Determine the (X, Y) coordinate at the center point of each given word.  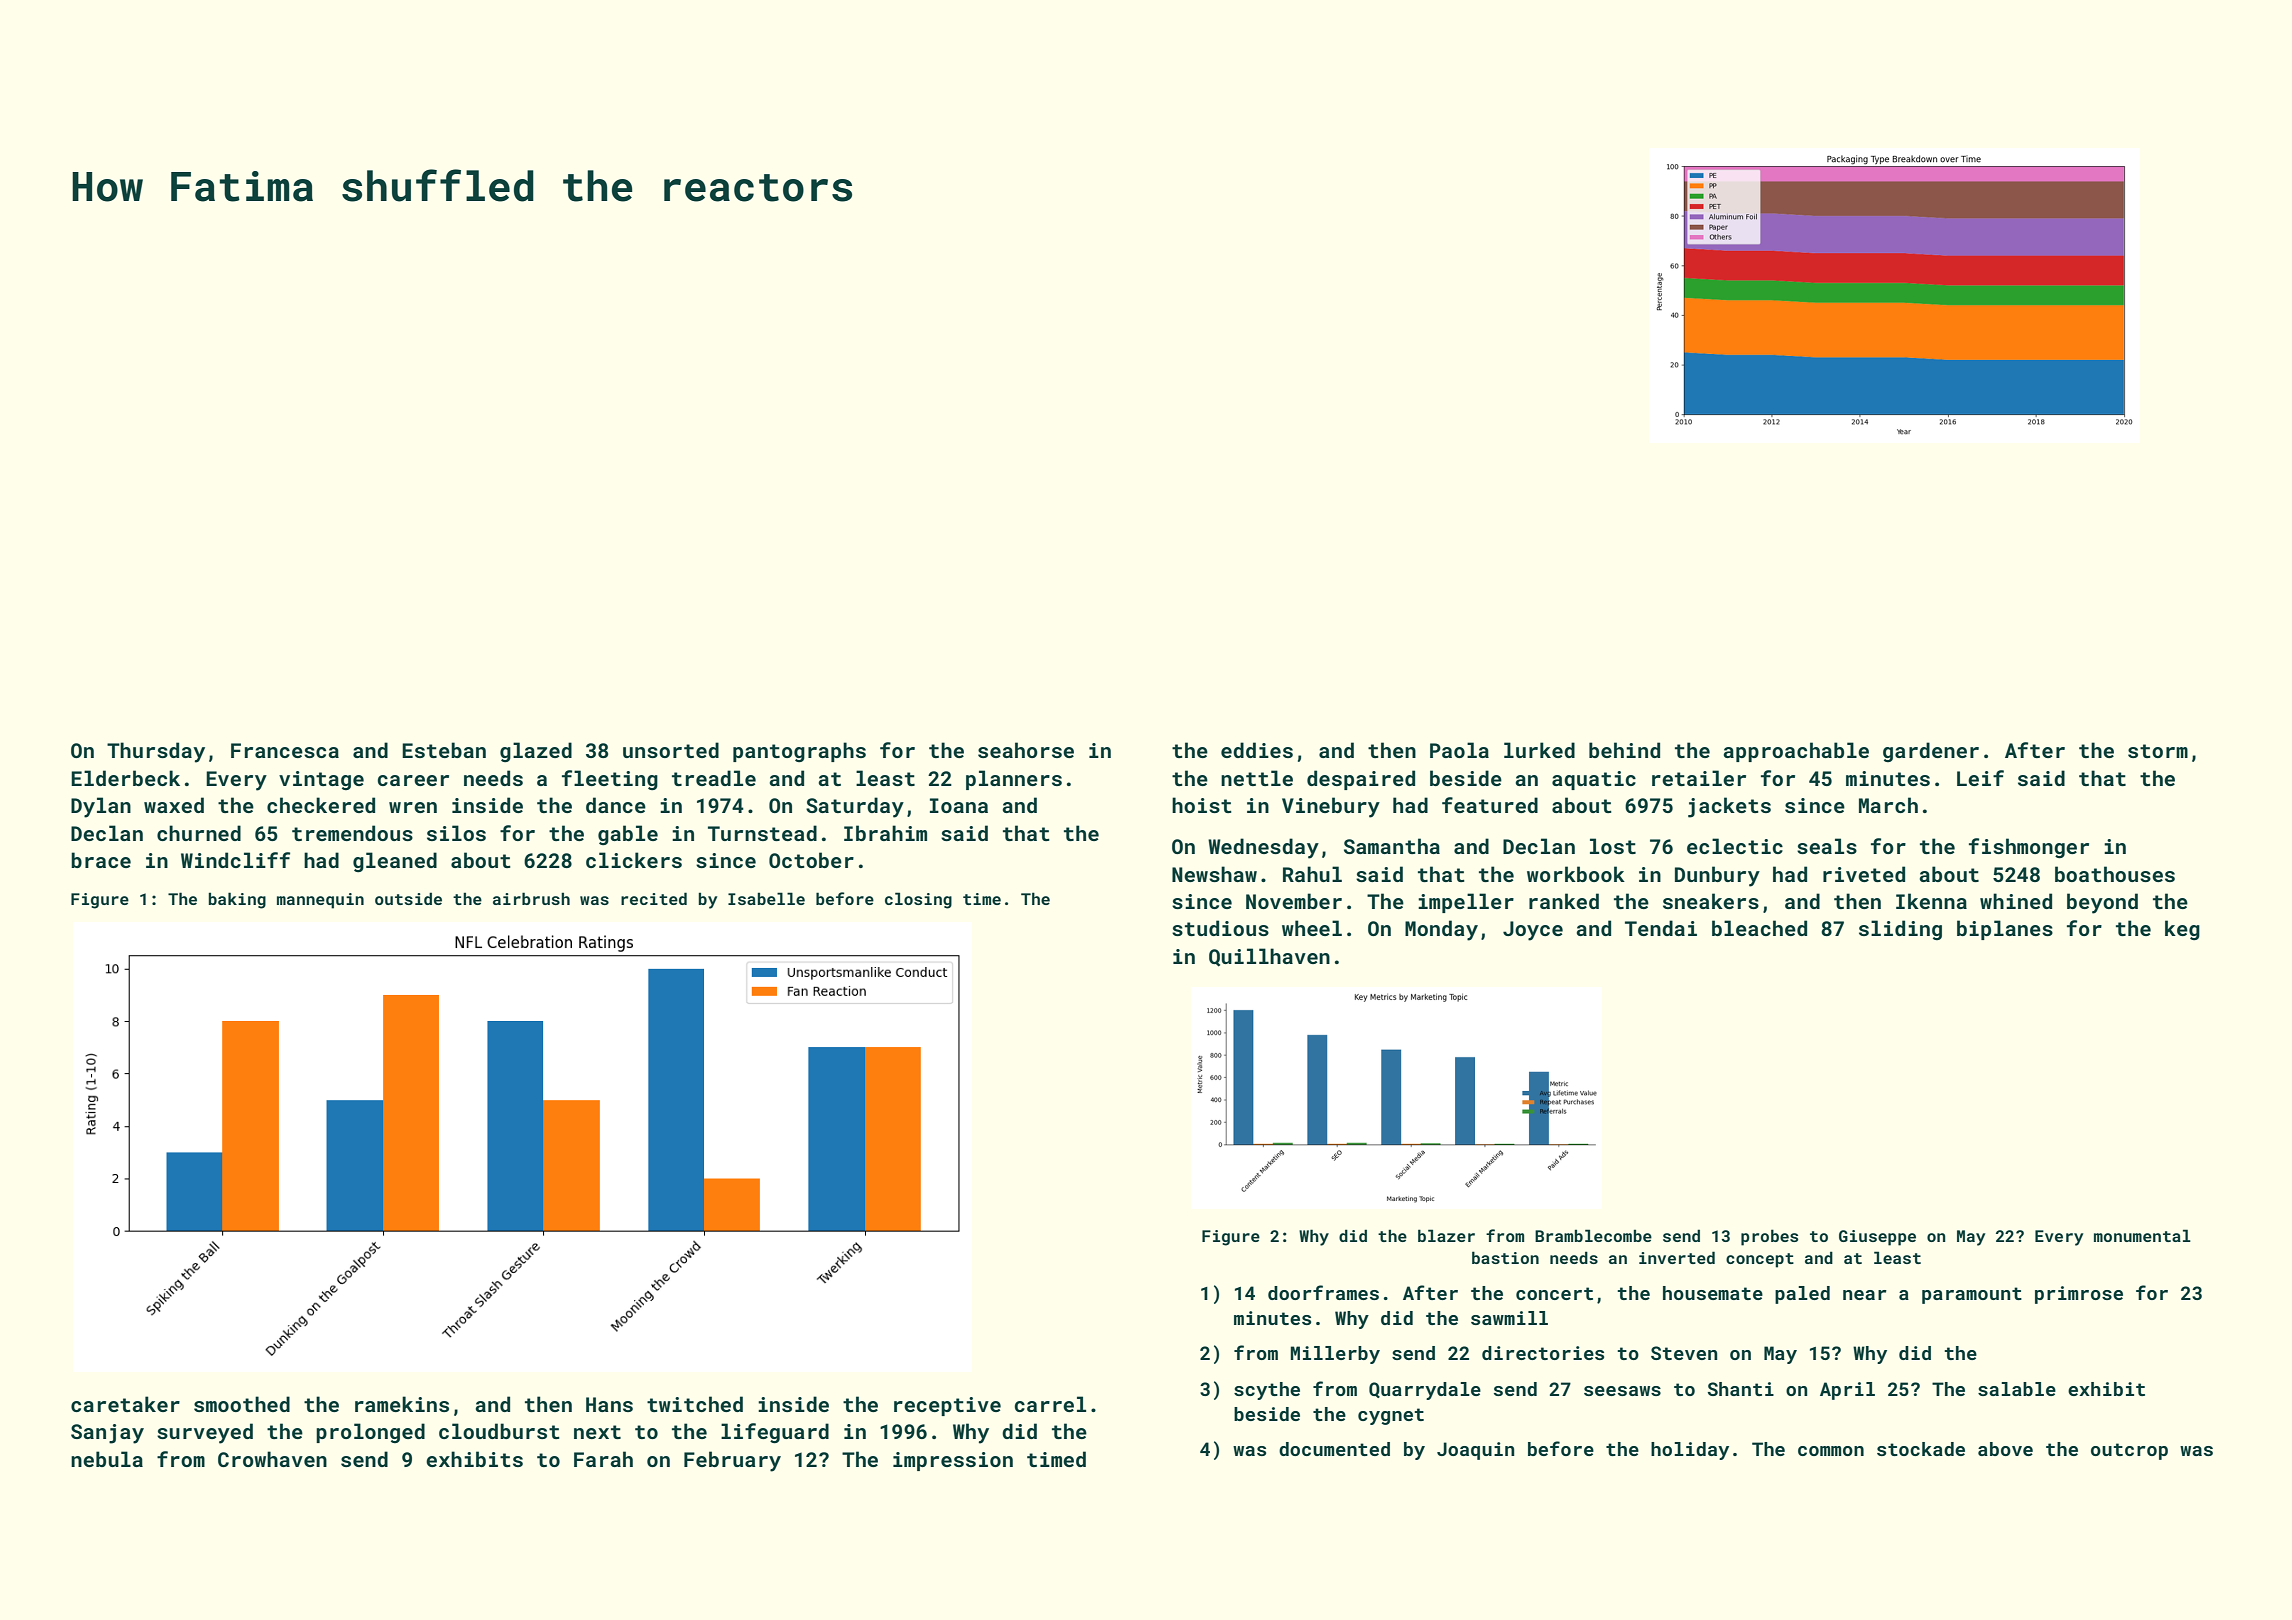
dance (616, 805)
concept (1760, 1260)
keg (2182, 930)
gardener (1931, 752)
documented (1334, 1449)
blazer (1446, 1235)
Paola (1459, 750)
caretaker (125, 1404)
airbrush (531, 898)
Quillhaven (1269, 957)
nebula (107, 1459)
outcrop (2129, 1451)
